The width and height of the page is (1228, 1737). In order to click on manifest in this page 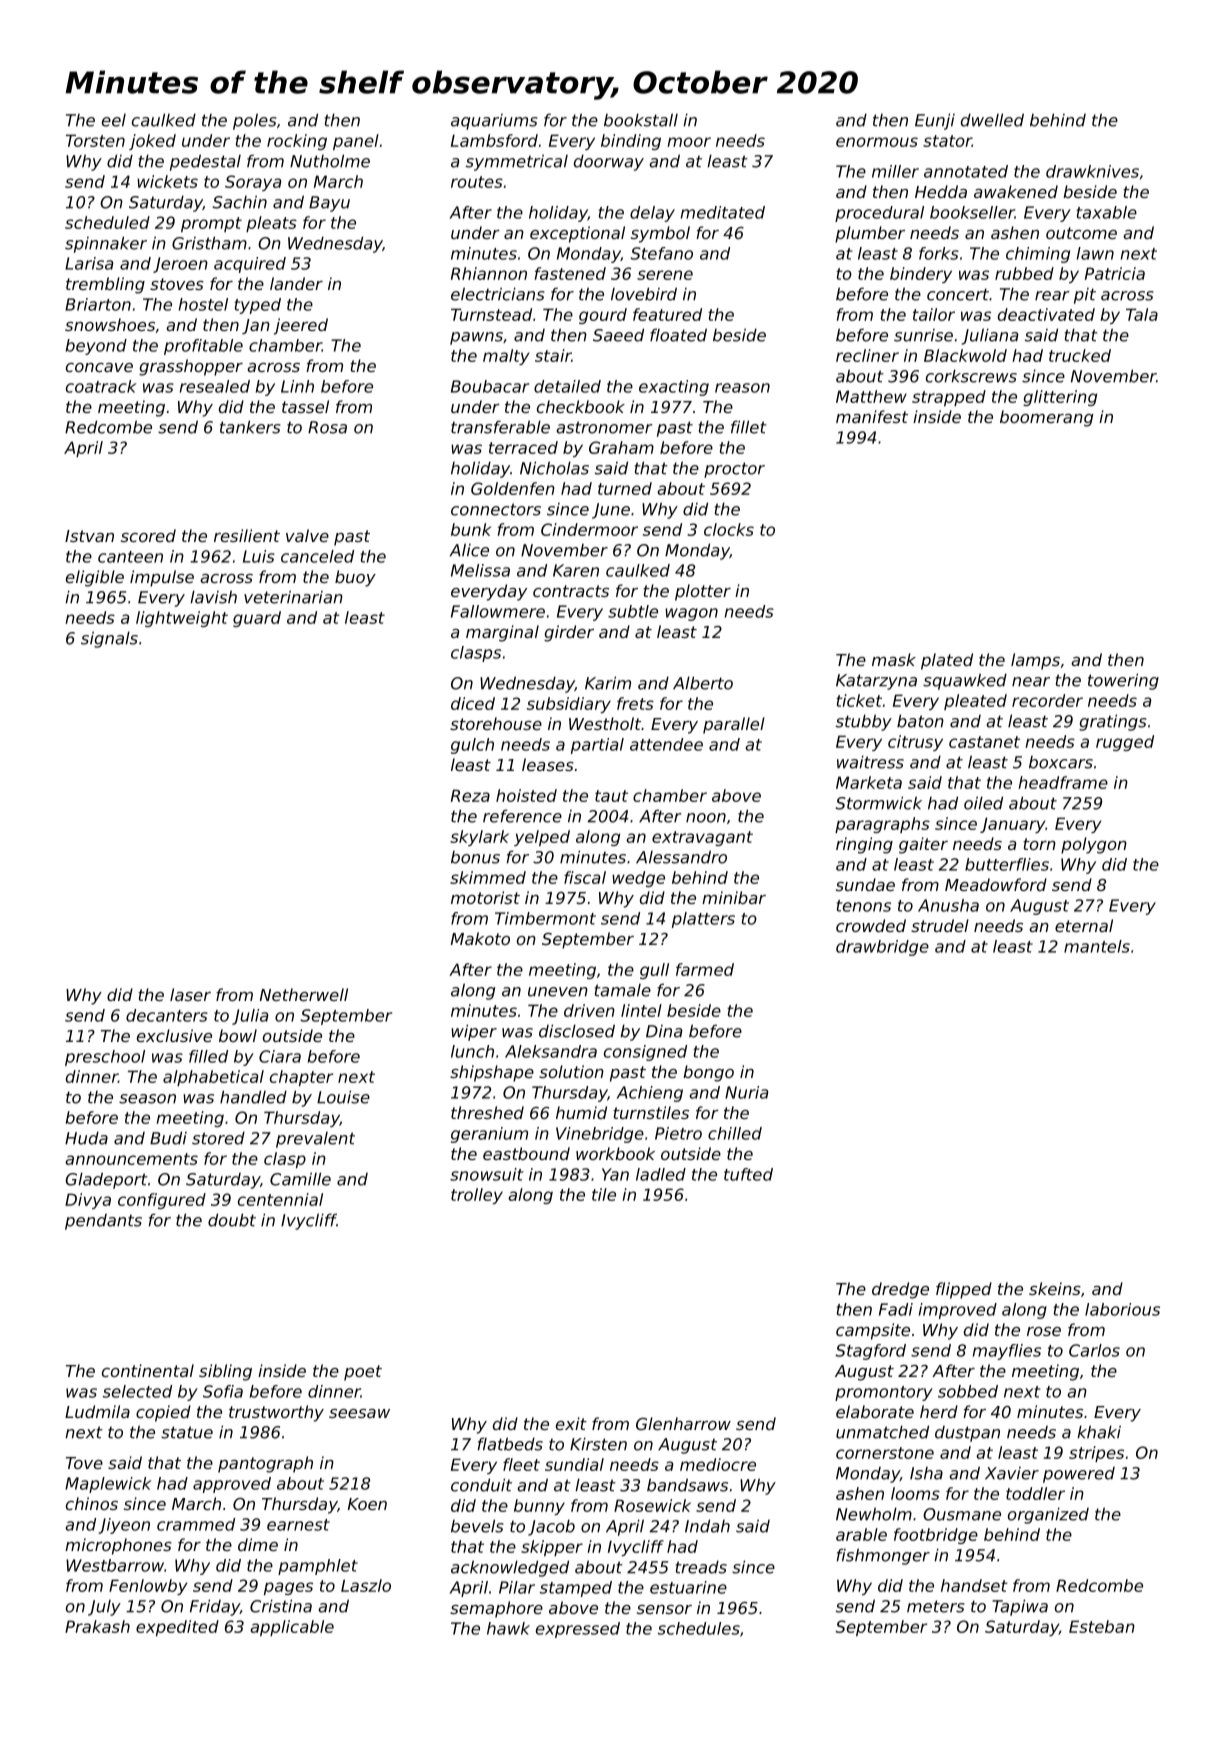, I will do `click(872, 416)`.
